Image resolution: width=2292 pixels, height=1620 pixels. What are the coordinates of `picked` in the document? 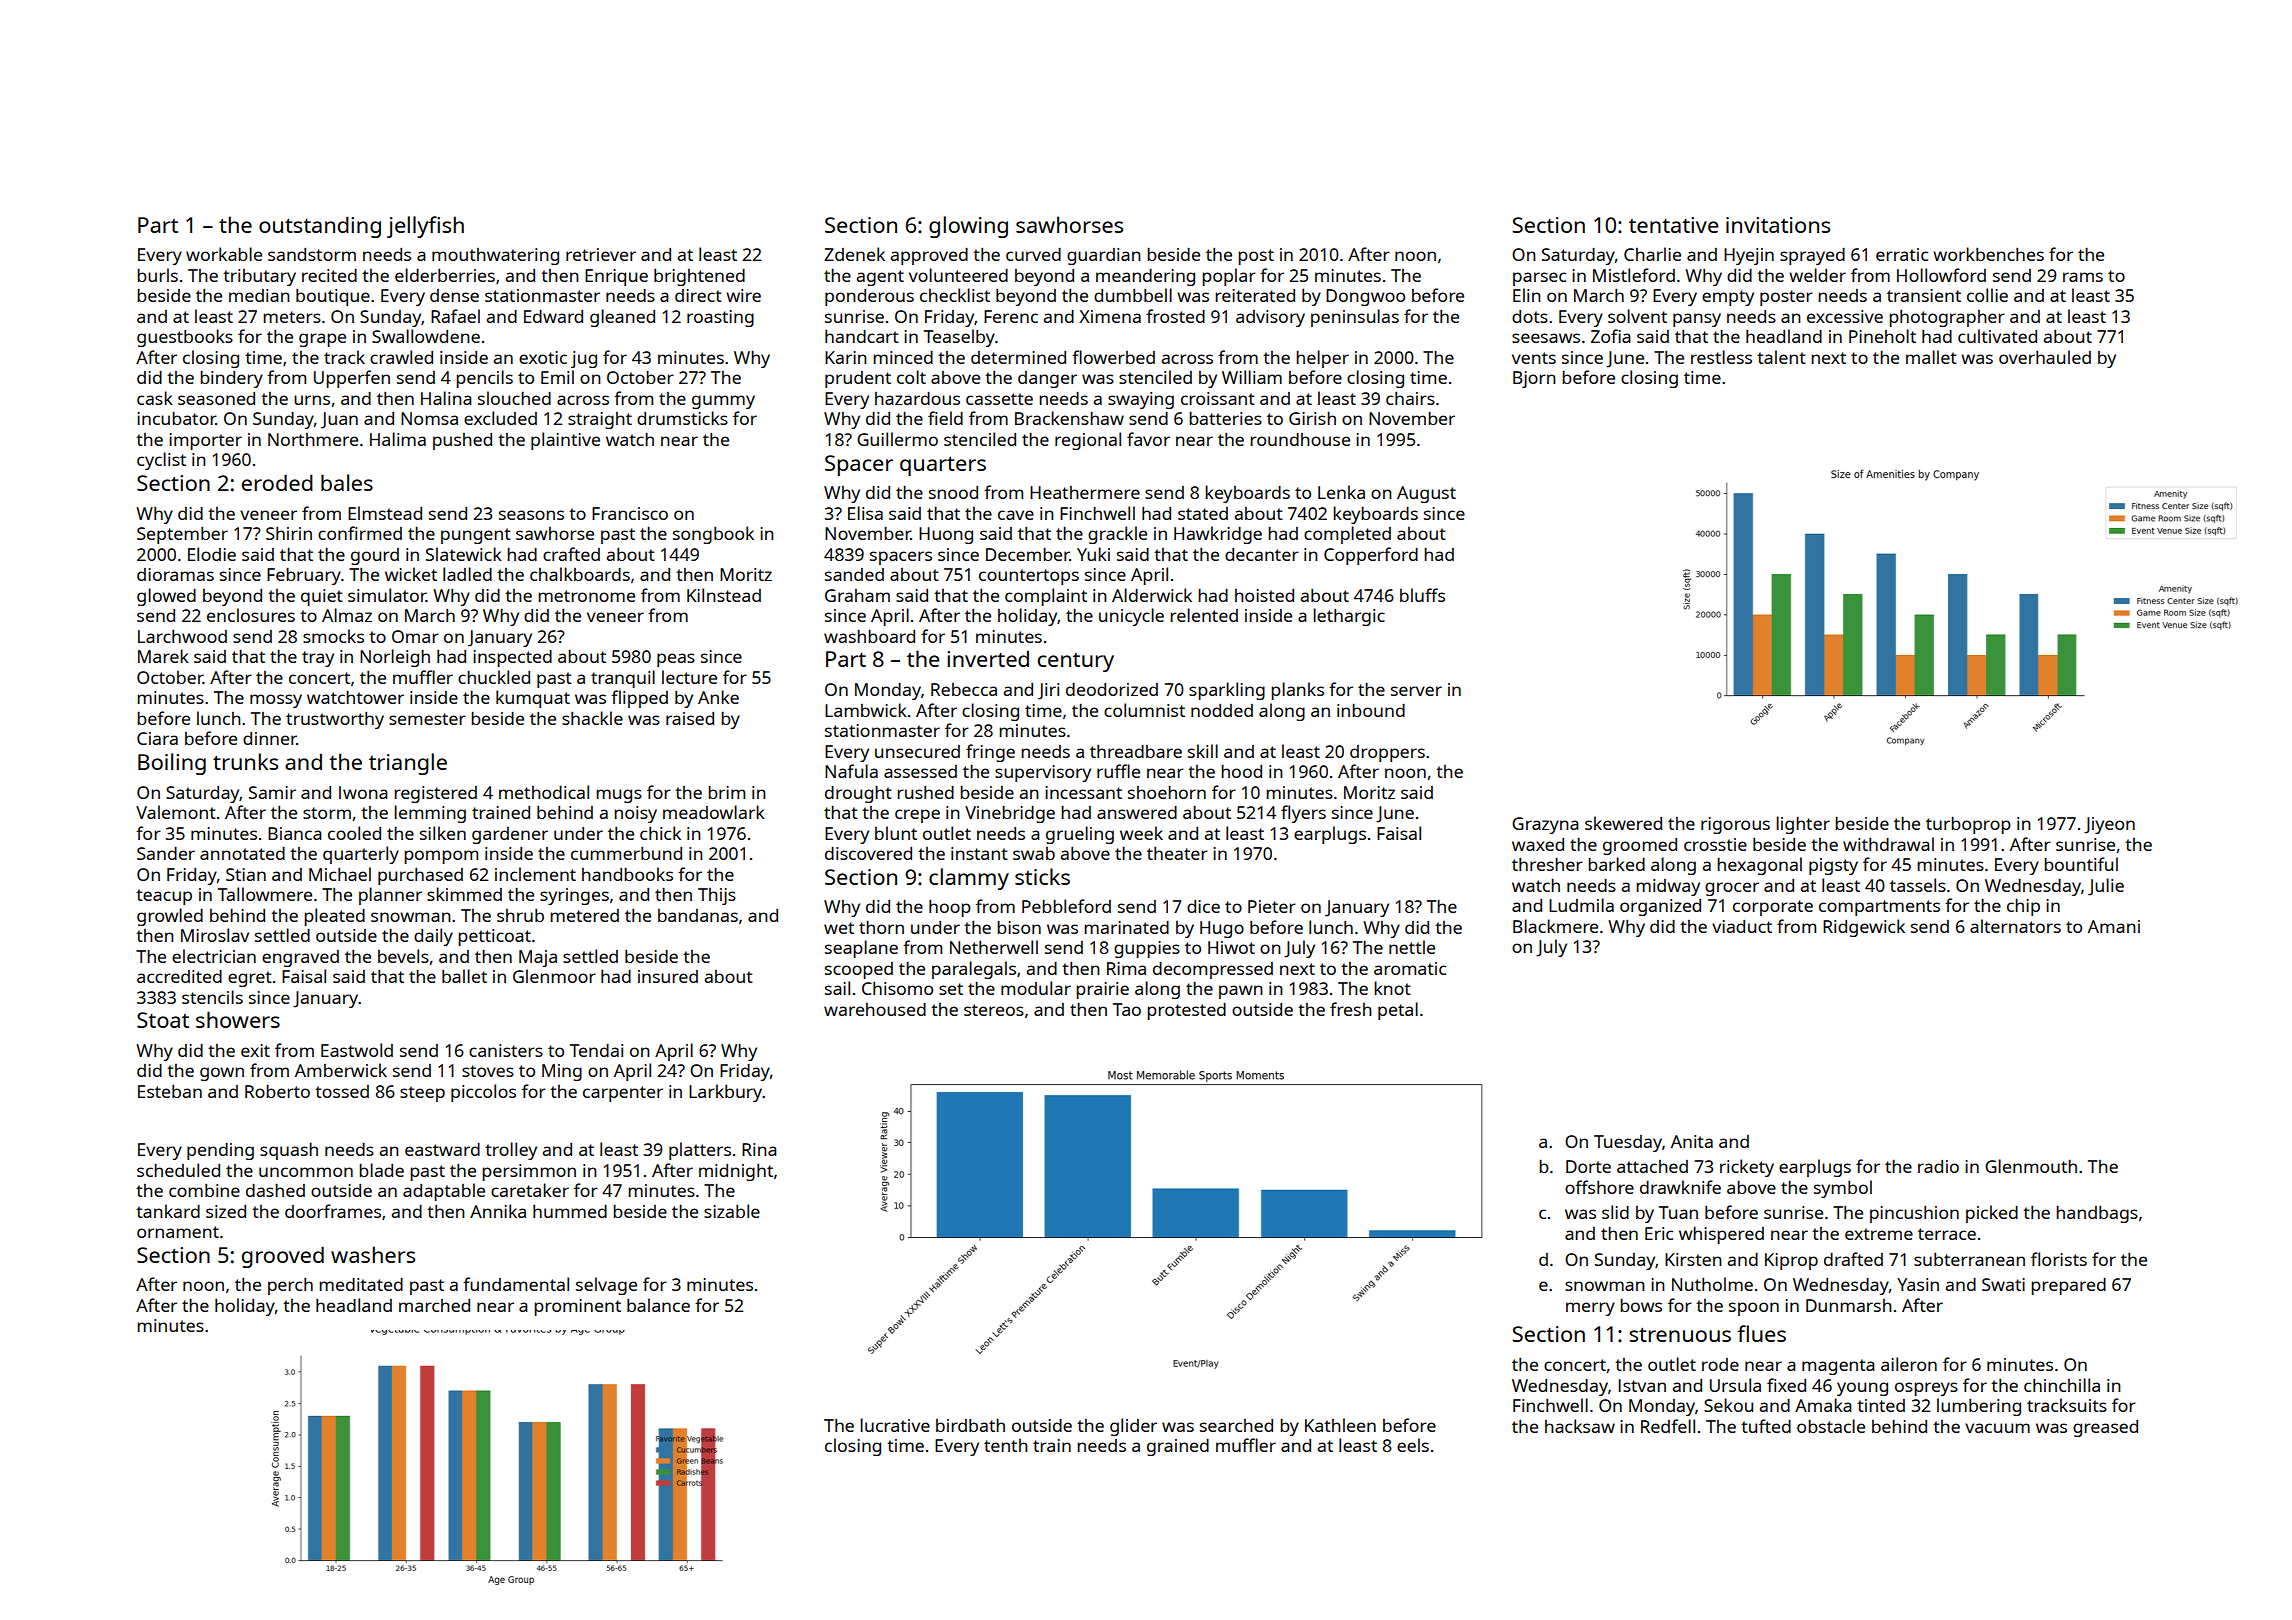 It's located at (1992, 1214).
